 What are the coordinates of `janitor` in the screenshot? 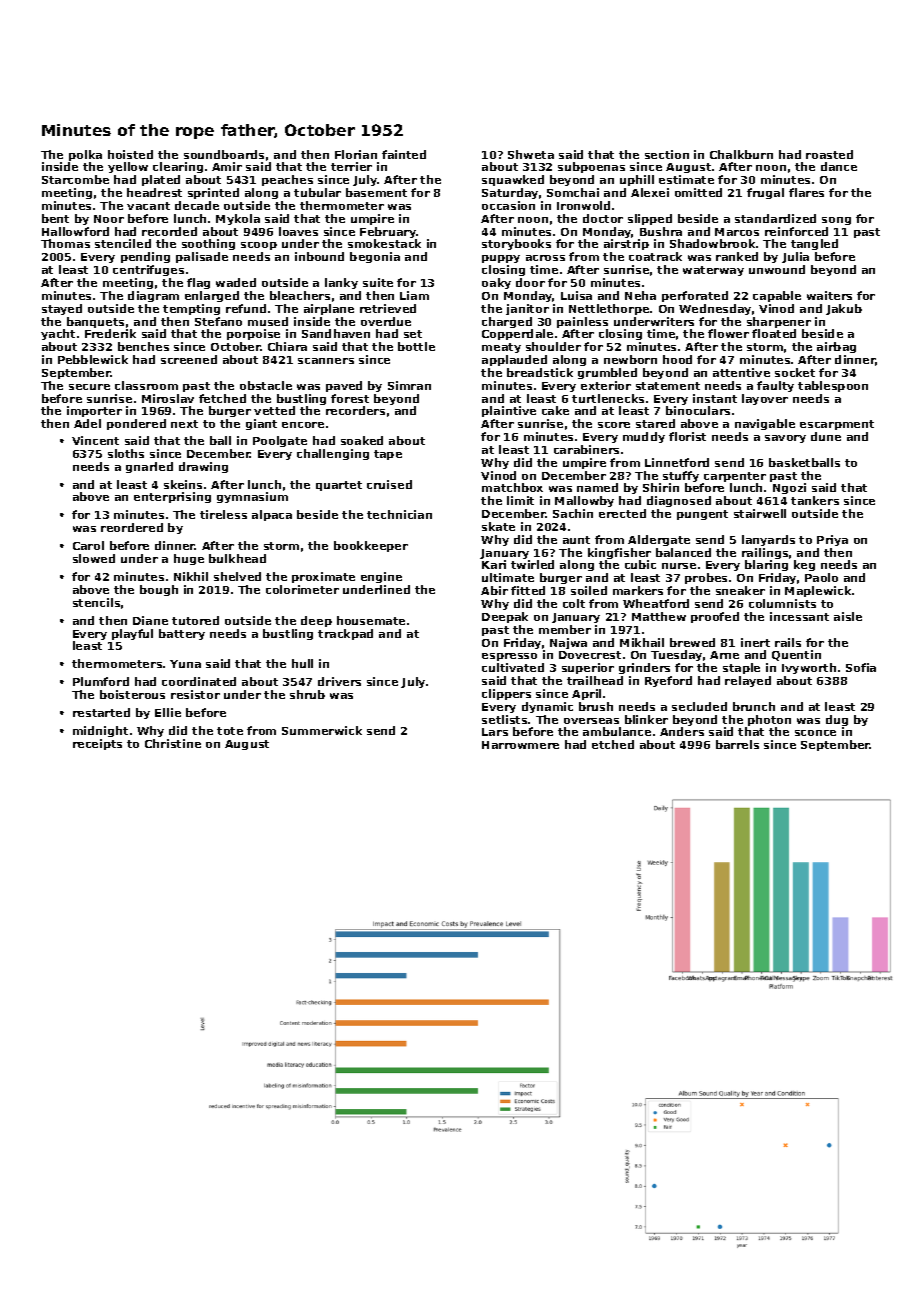 It's located at (527, 309).
